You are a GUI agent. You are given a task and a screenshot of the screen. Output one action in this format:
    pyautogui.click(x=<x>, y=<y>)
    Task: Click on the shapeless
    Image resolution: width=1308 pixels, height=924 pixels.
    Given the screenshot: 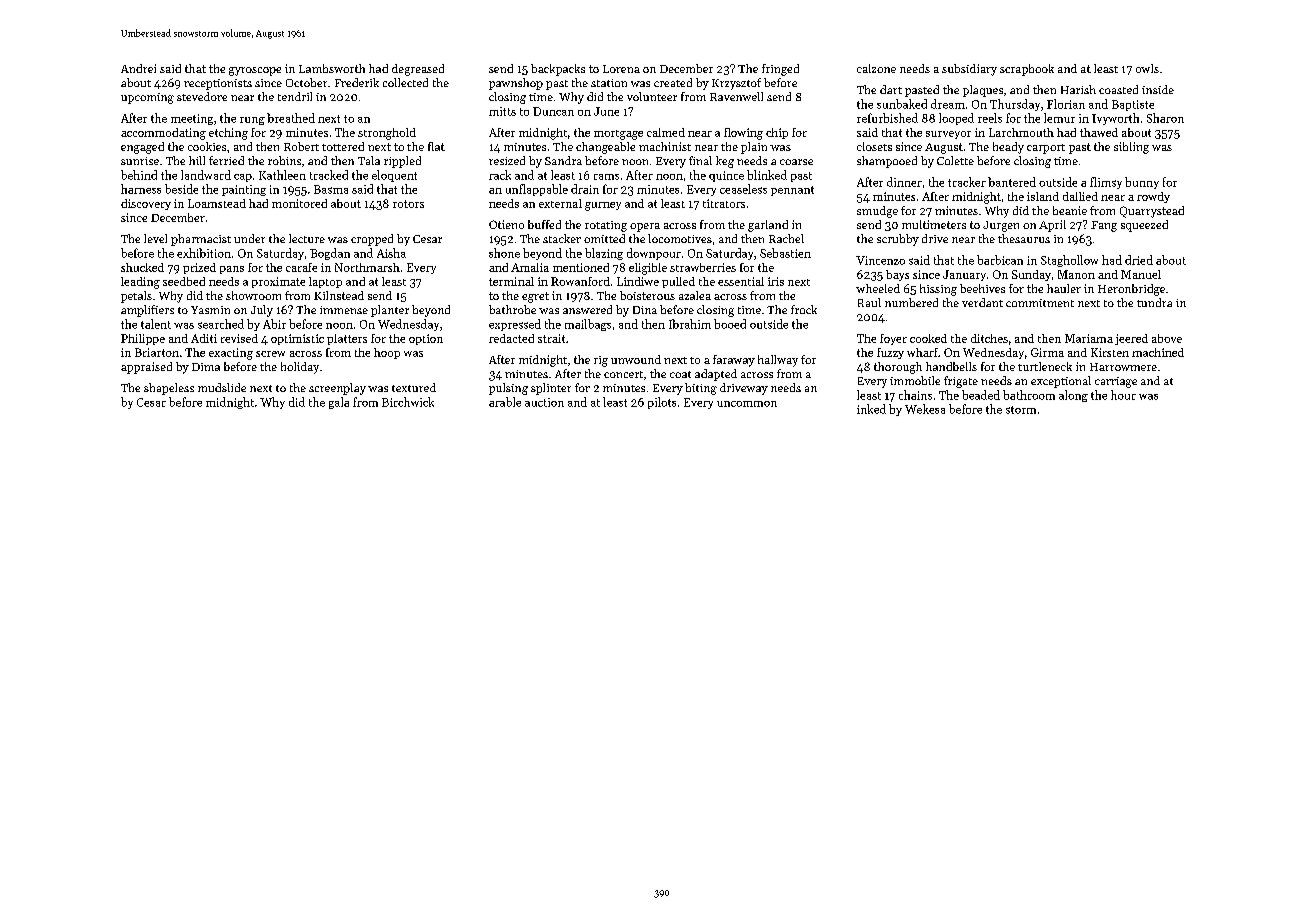 What is the action you would take?
    pyautogui.click(x=169, y=389)
